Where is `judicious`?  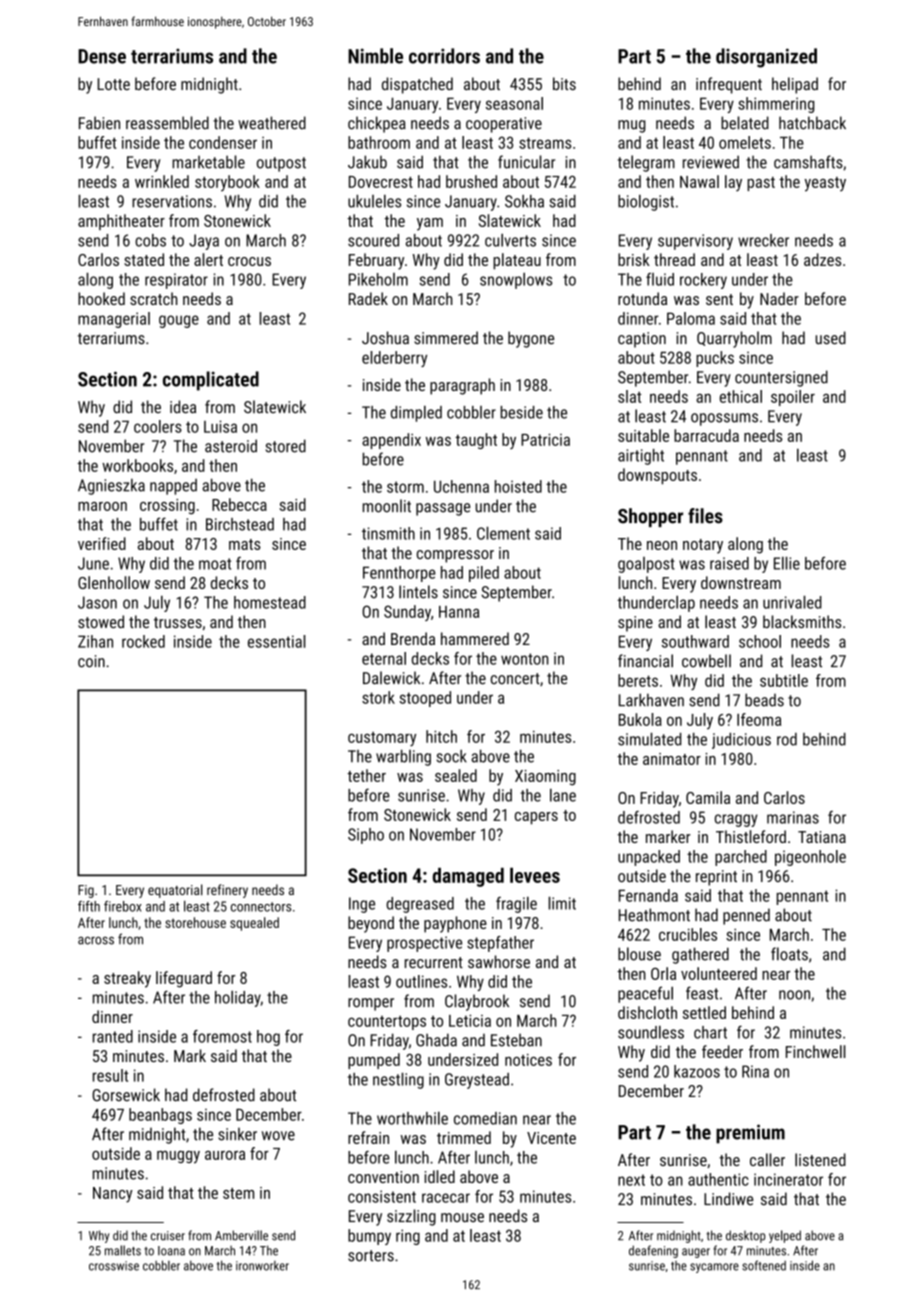 judicious is located at coordinates (741, 741).
